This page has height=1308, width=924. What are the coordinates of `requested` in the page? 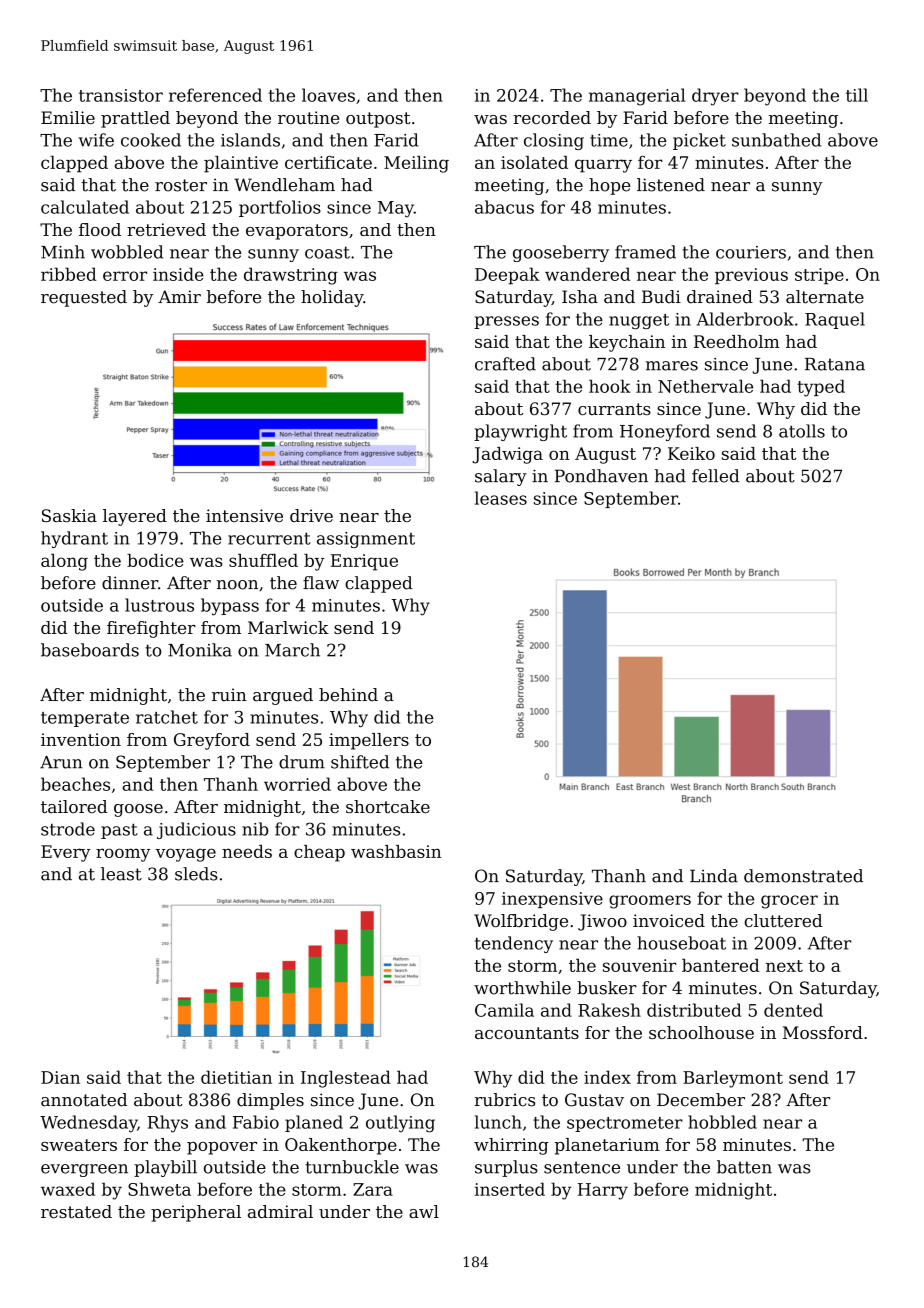 It's located at (84, 298).
